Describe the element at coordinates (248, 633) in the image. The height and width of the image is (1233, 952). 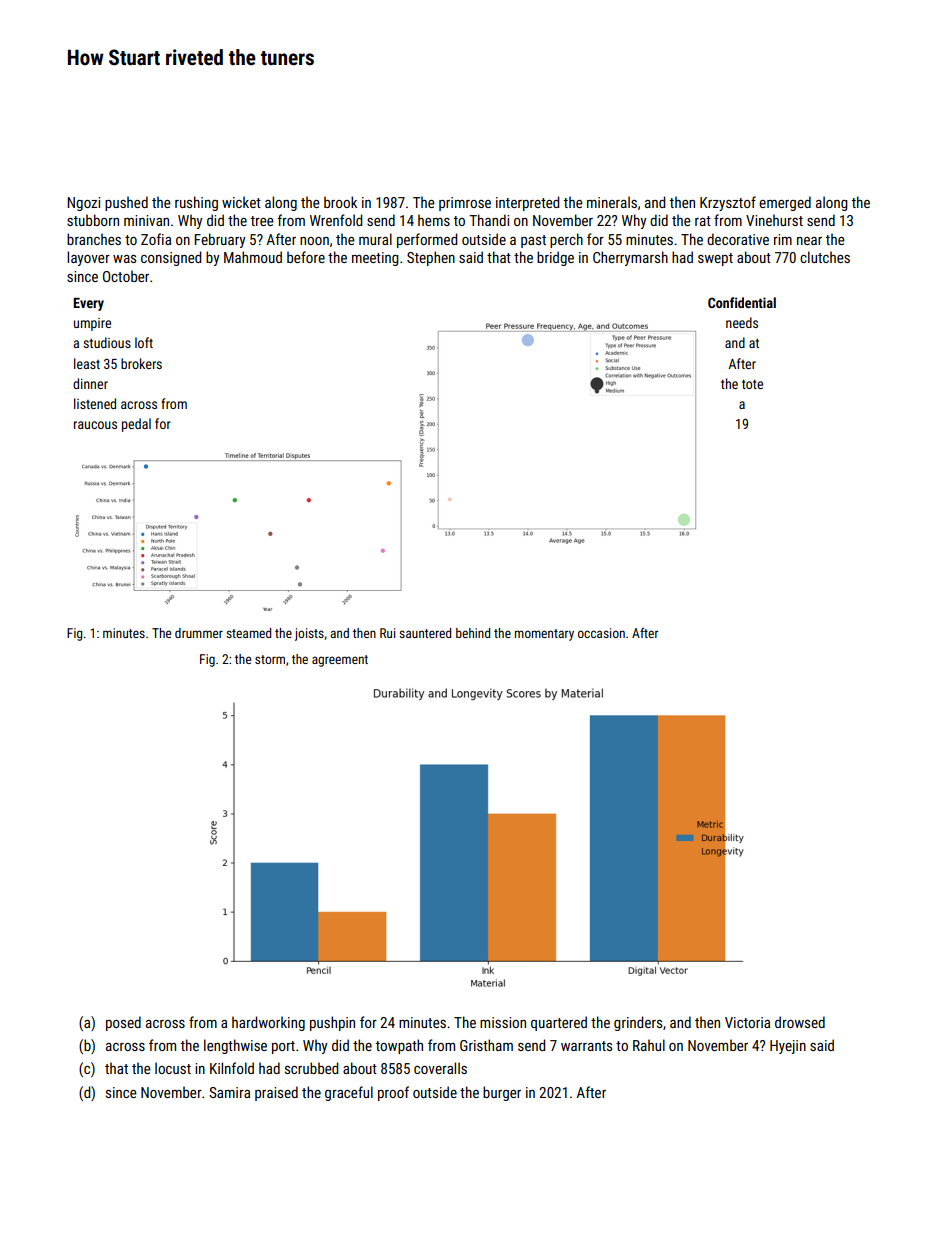
I see `steamed` at that location.
